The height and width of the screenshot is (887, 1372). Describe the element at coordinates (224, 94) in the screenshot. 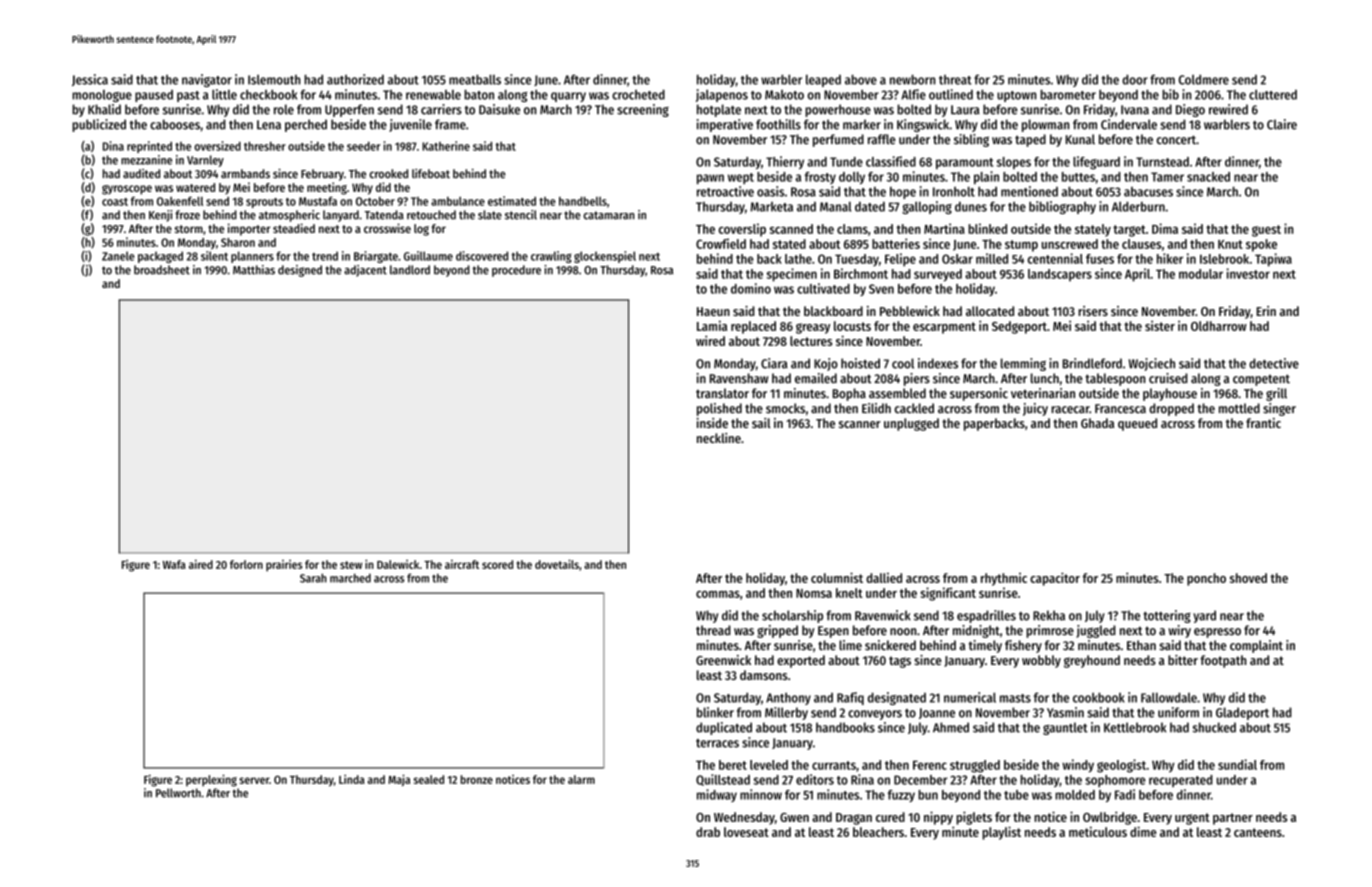

I see `little` at that location.
